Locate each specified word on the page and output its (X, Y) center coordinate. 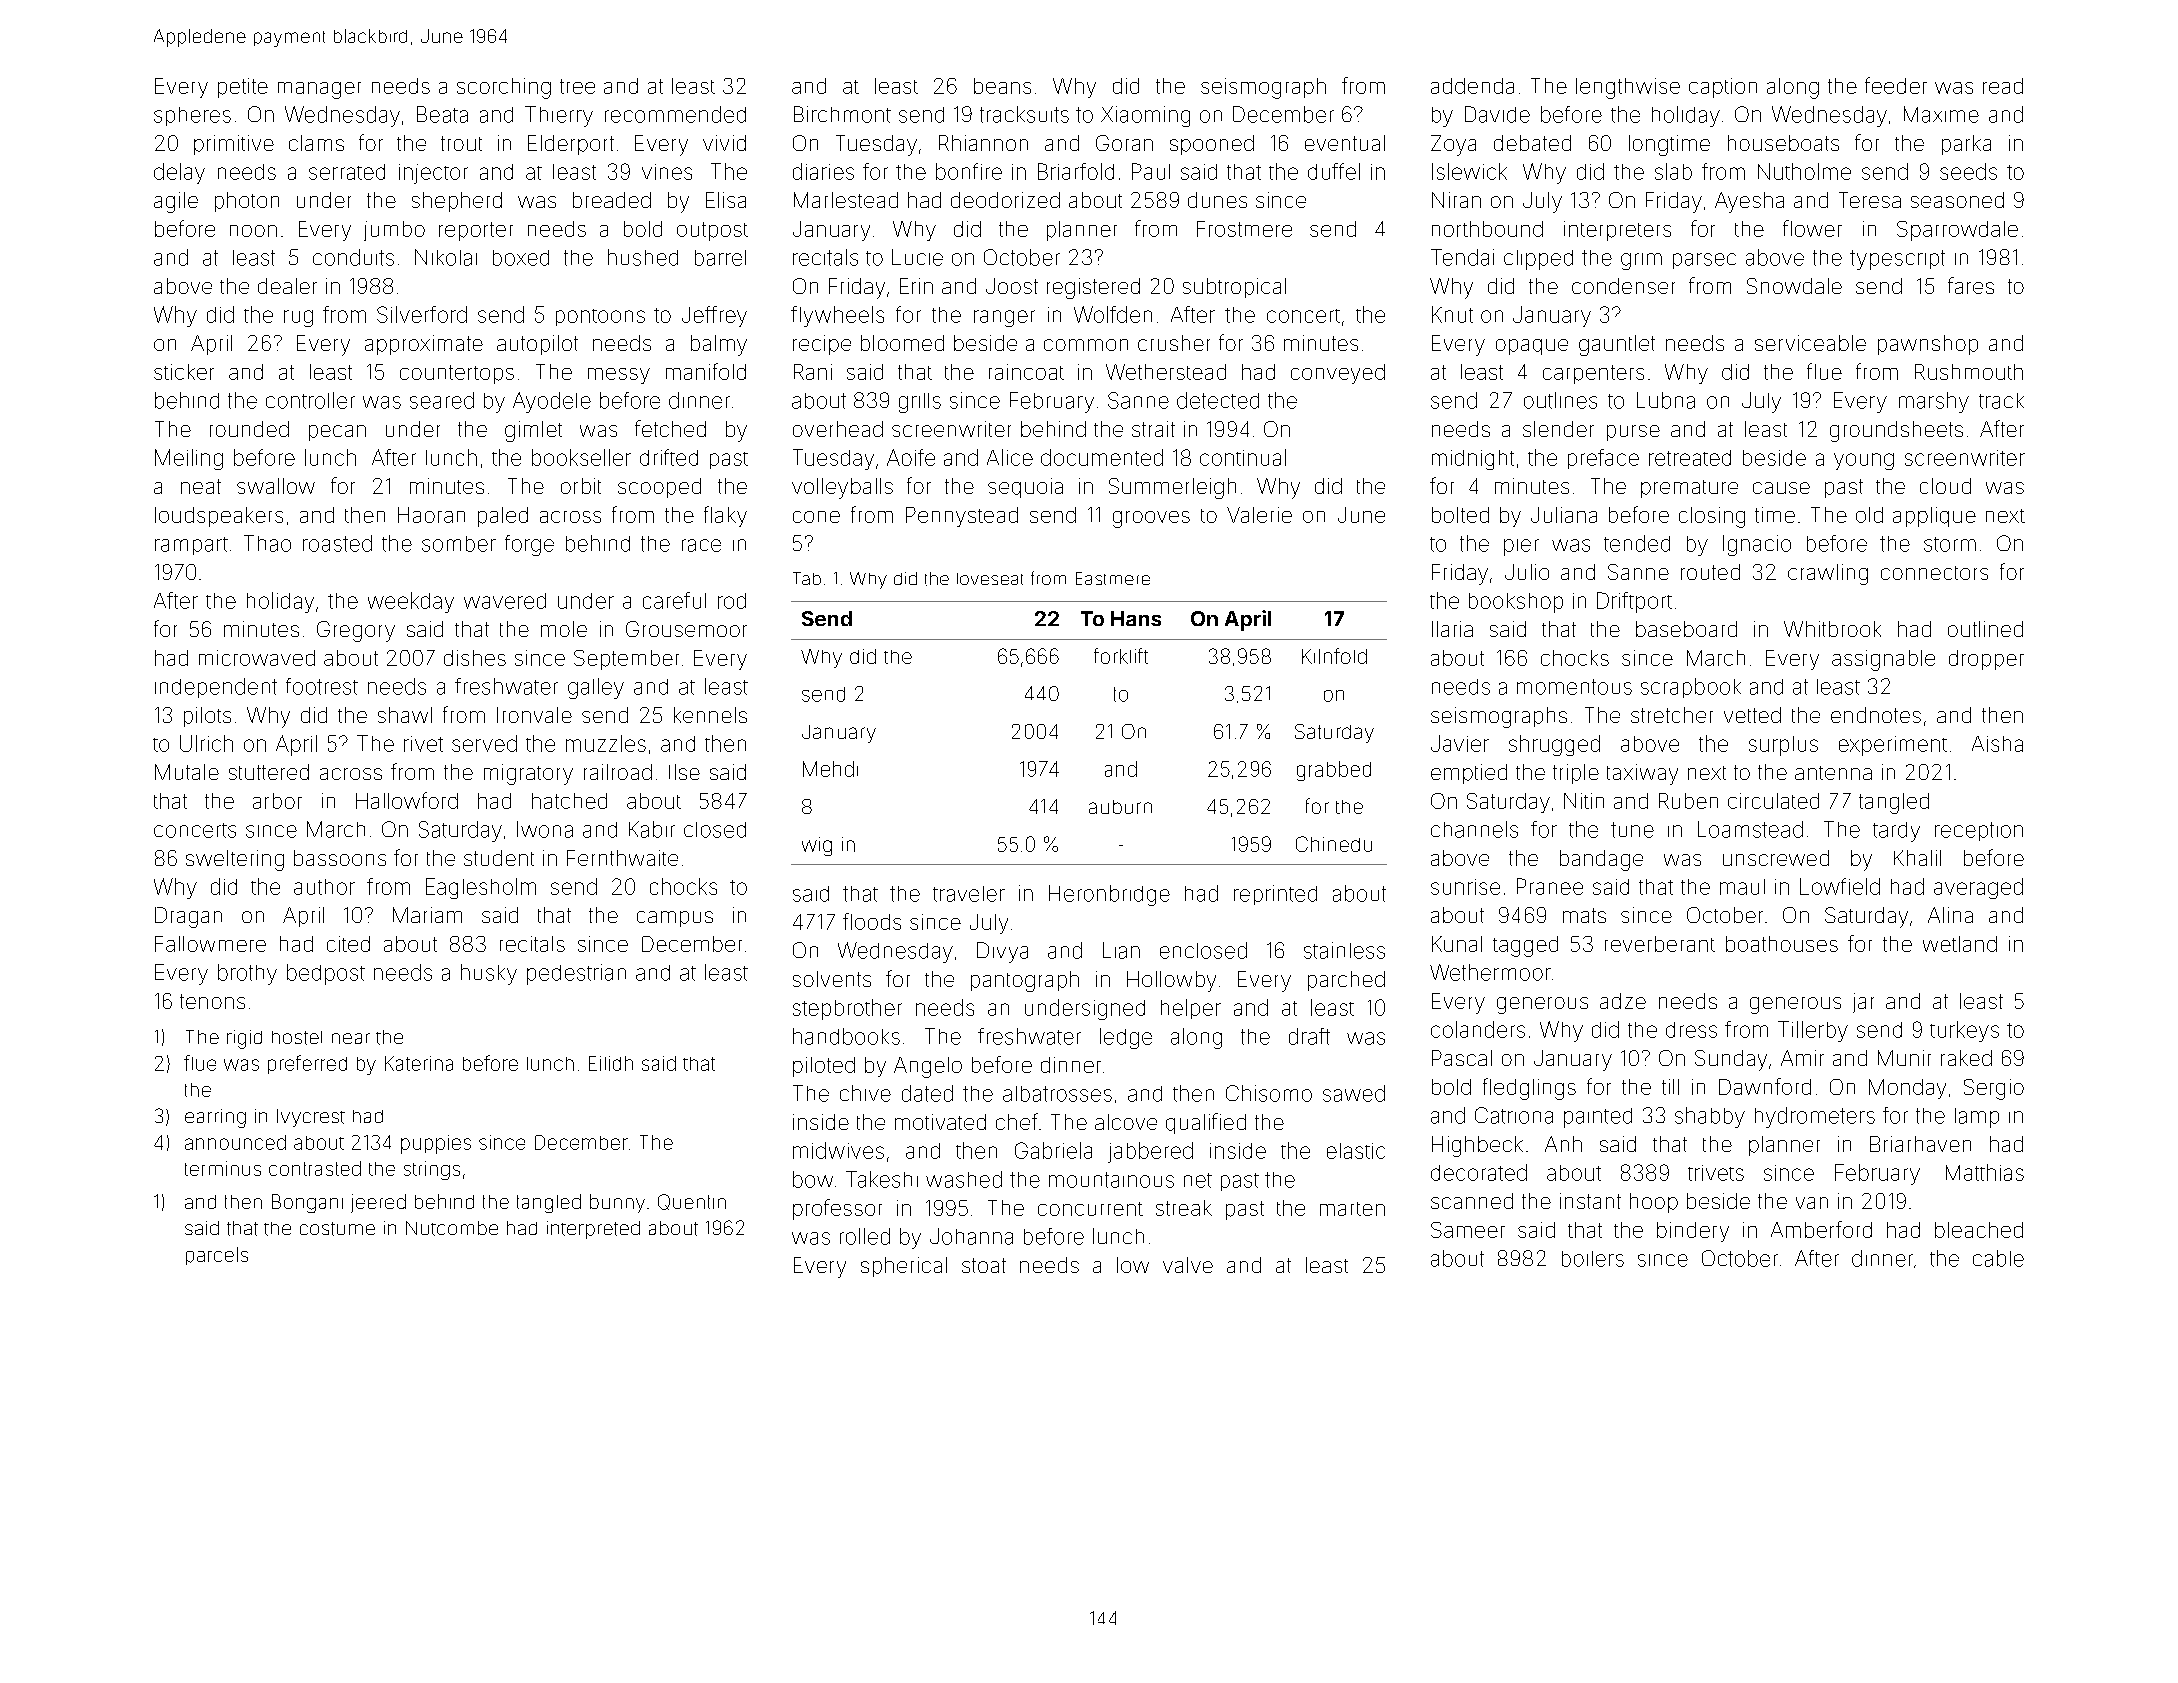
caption (1723, 88)
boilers (1593, 1259)
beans (1002, 86)
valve (1188, 1265)
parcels (217, 1256)
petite (243, 88)
